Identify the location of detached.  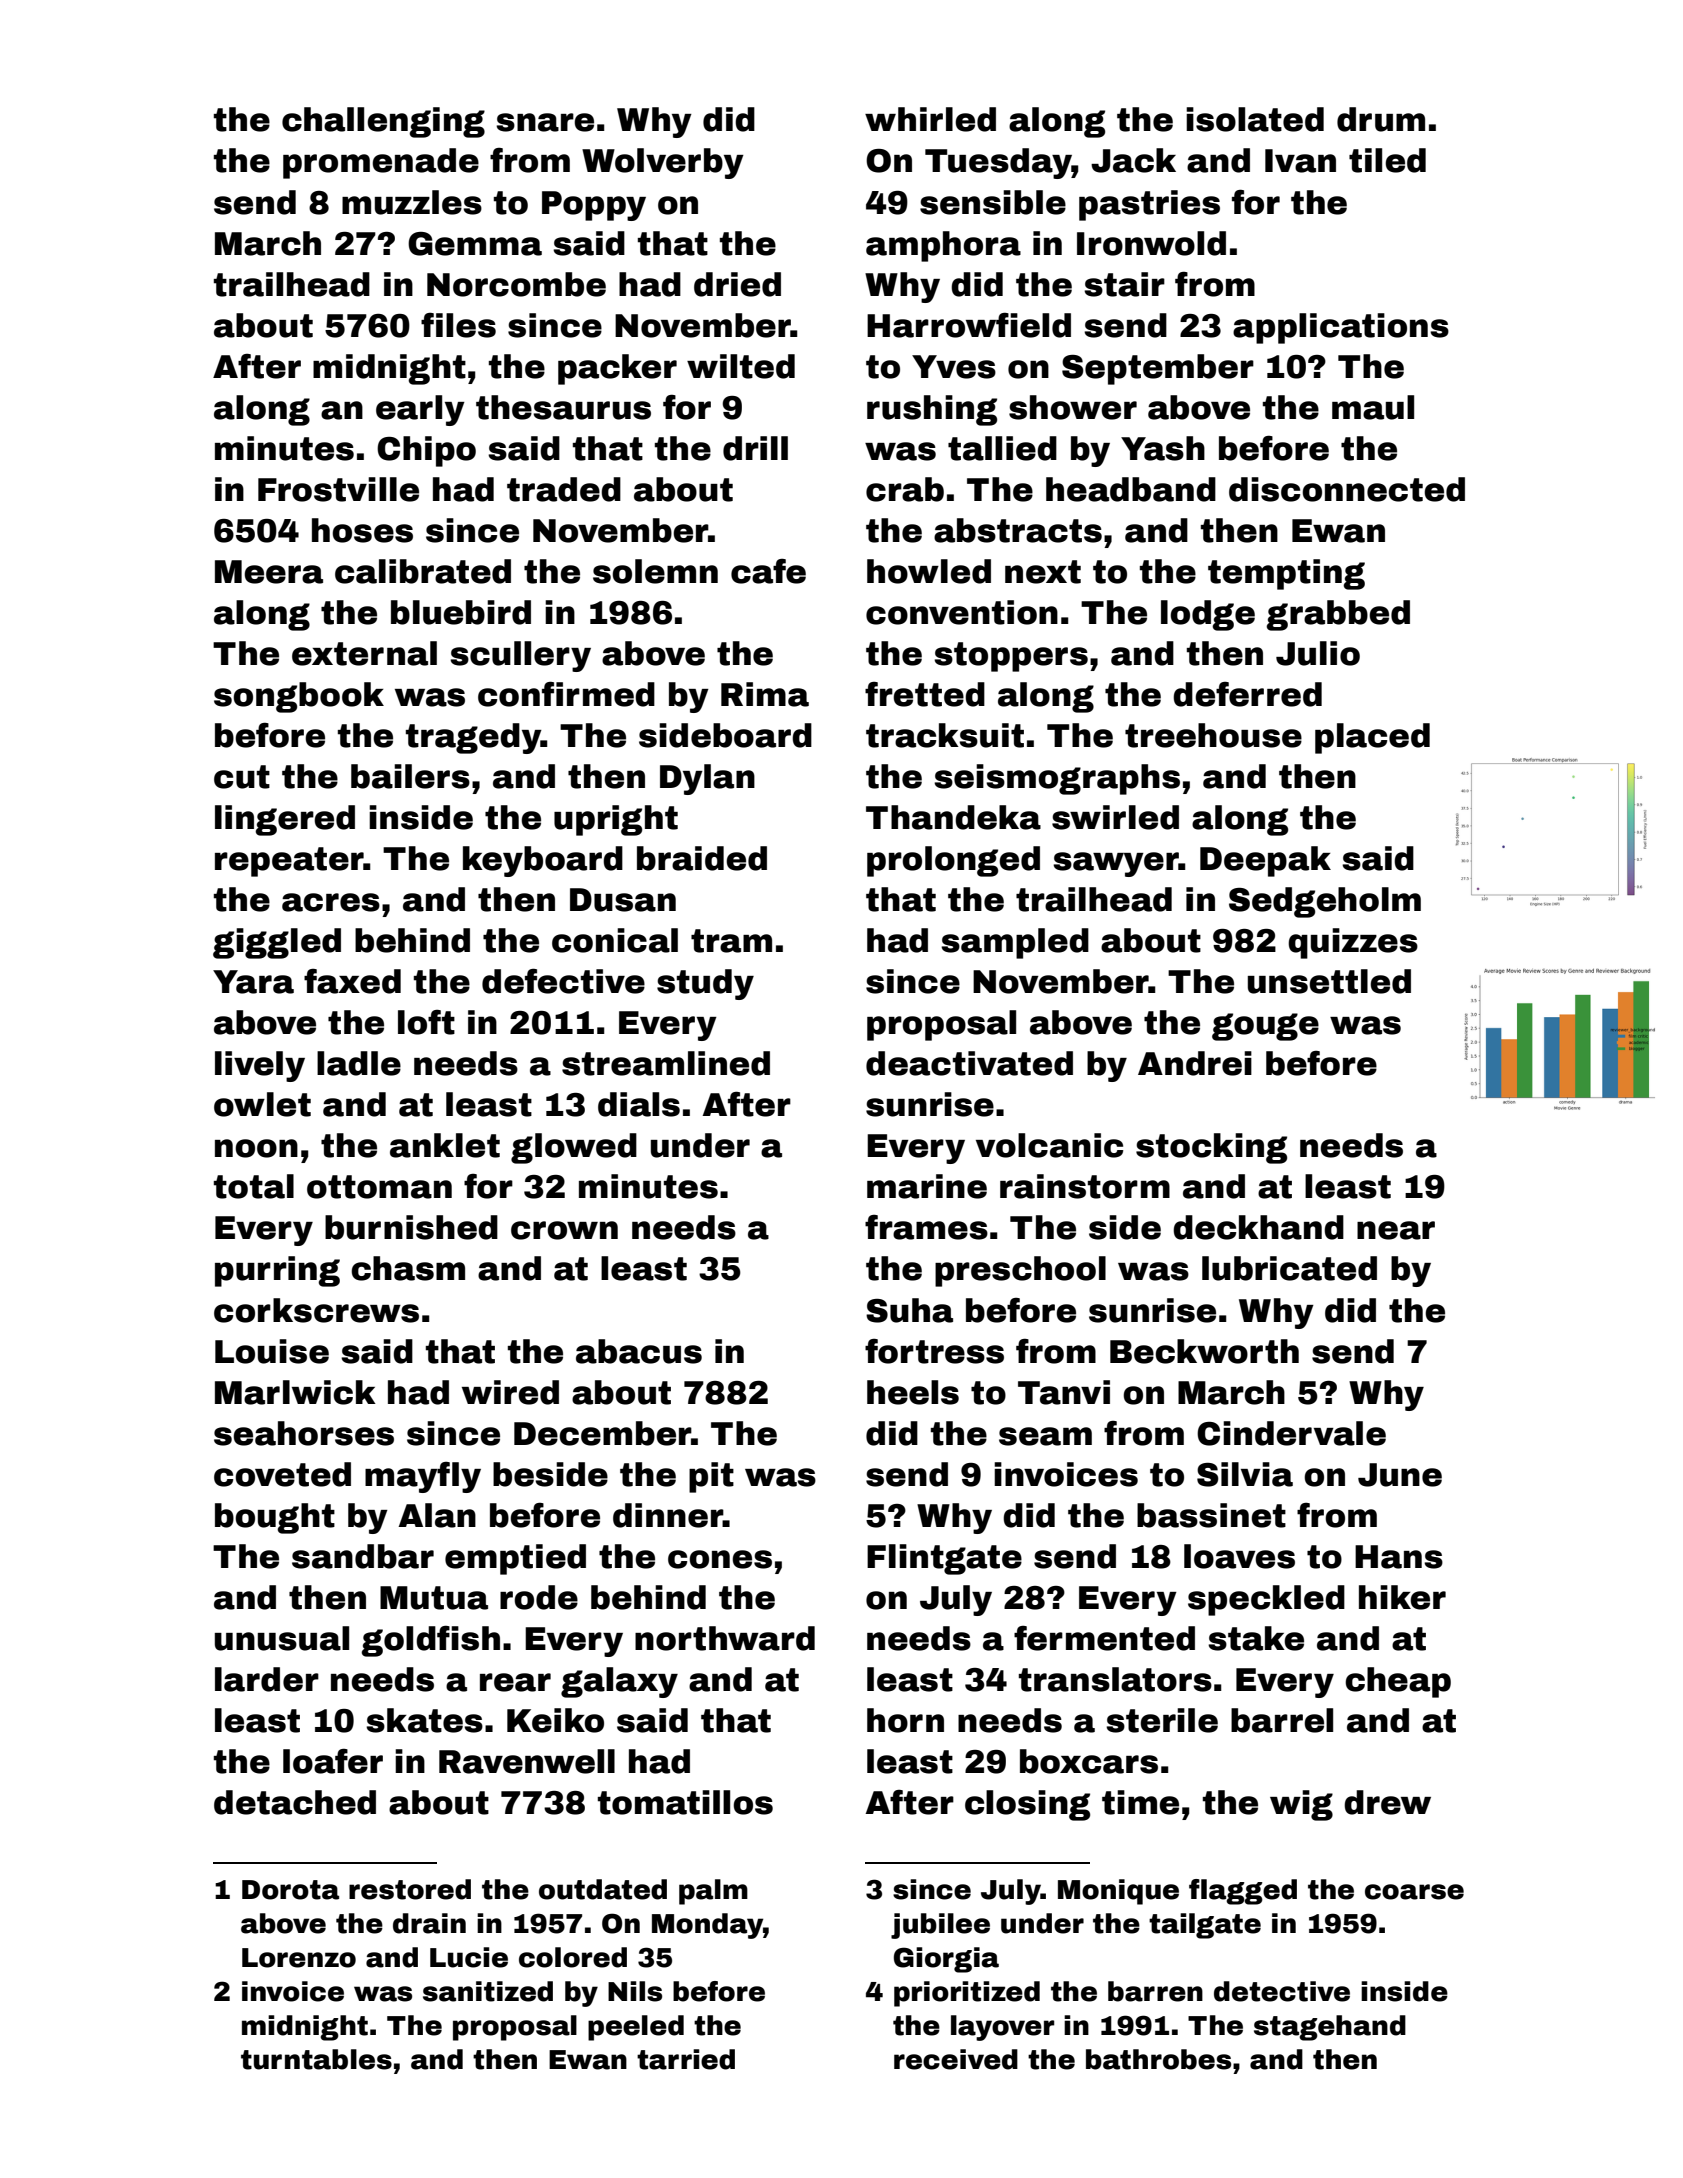
(295, 1802).
